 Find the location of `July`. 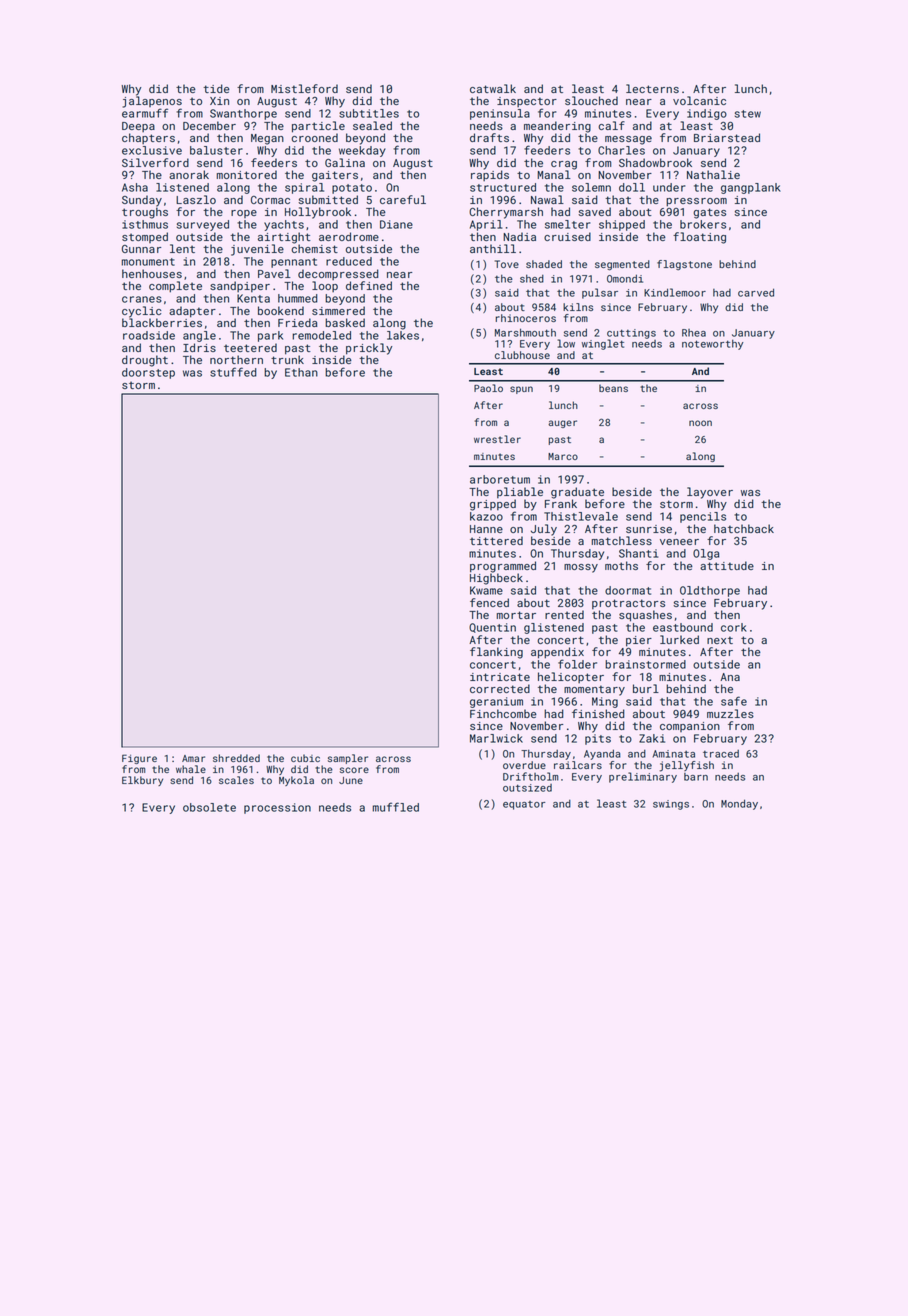

July is located at coordinates (544, 530).
